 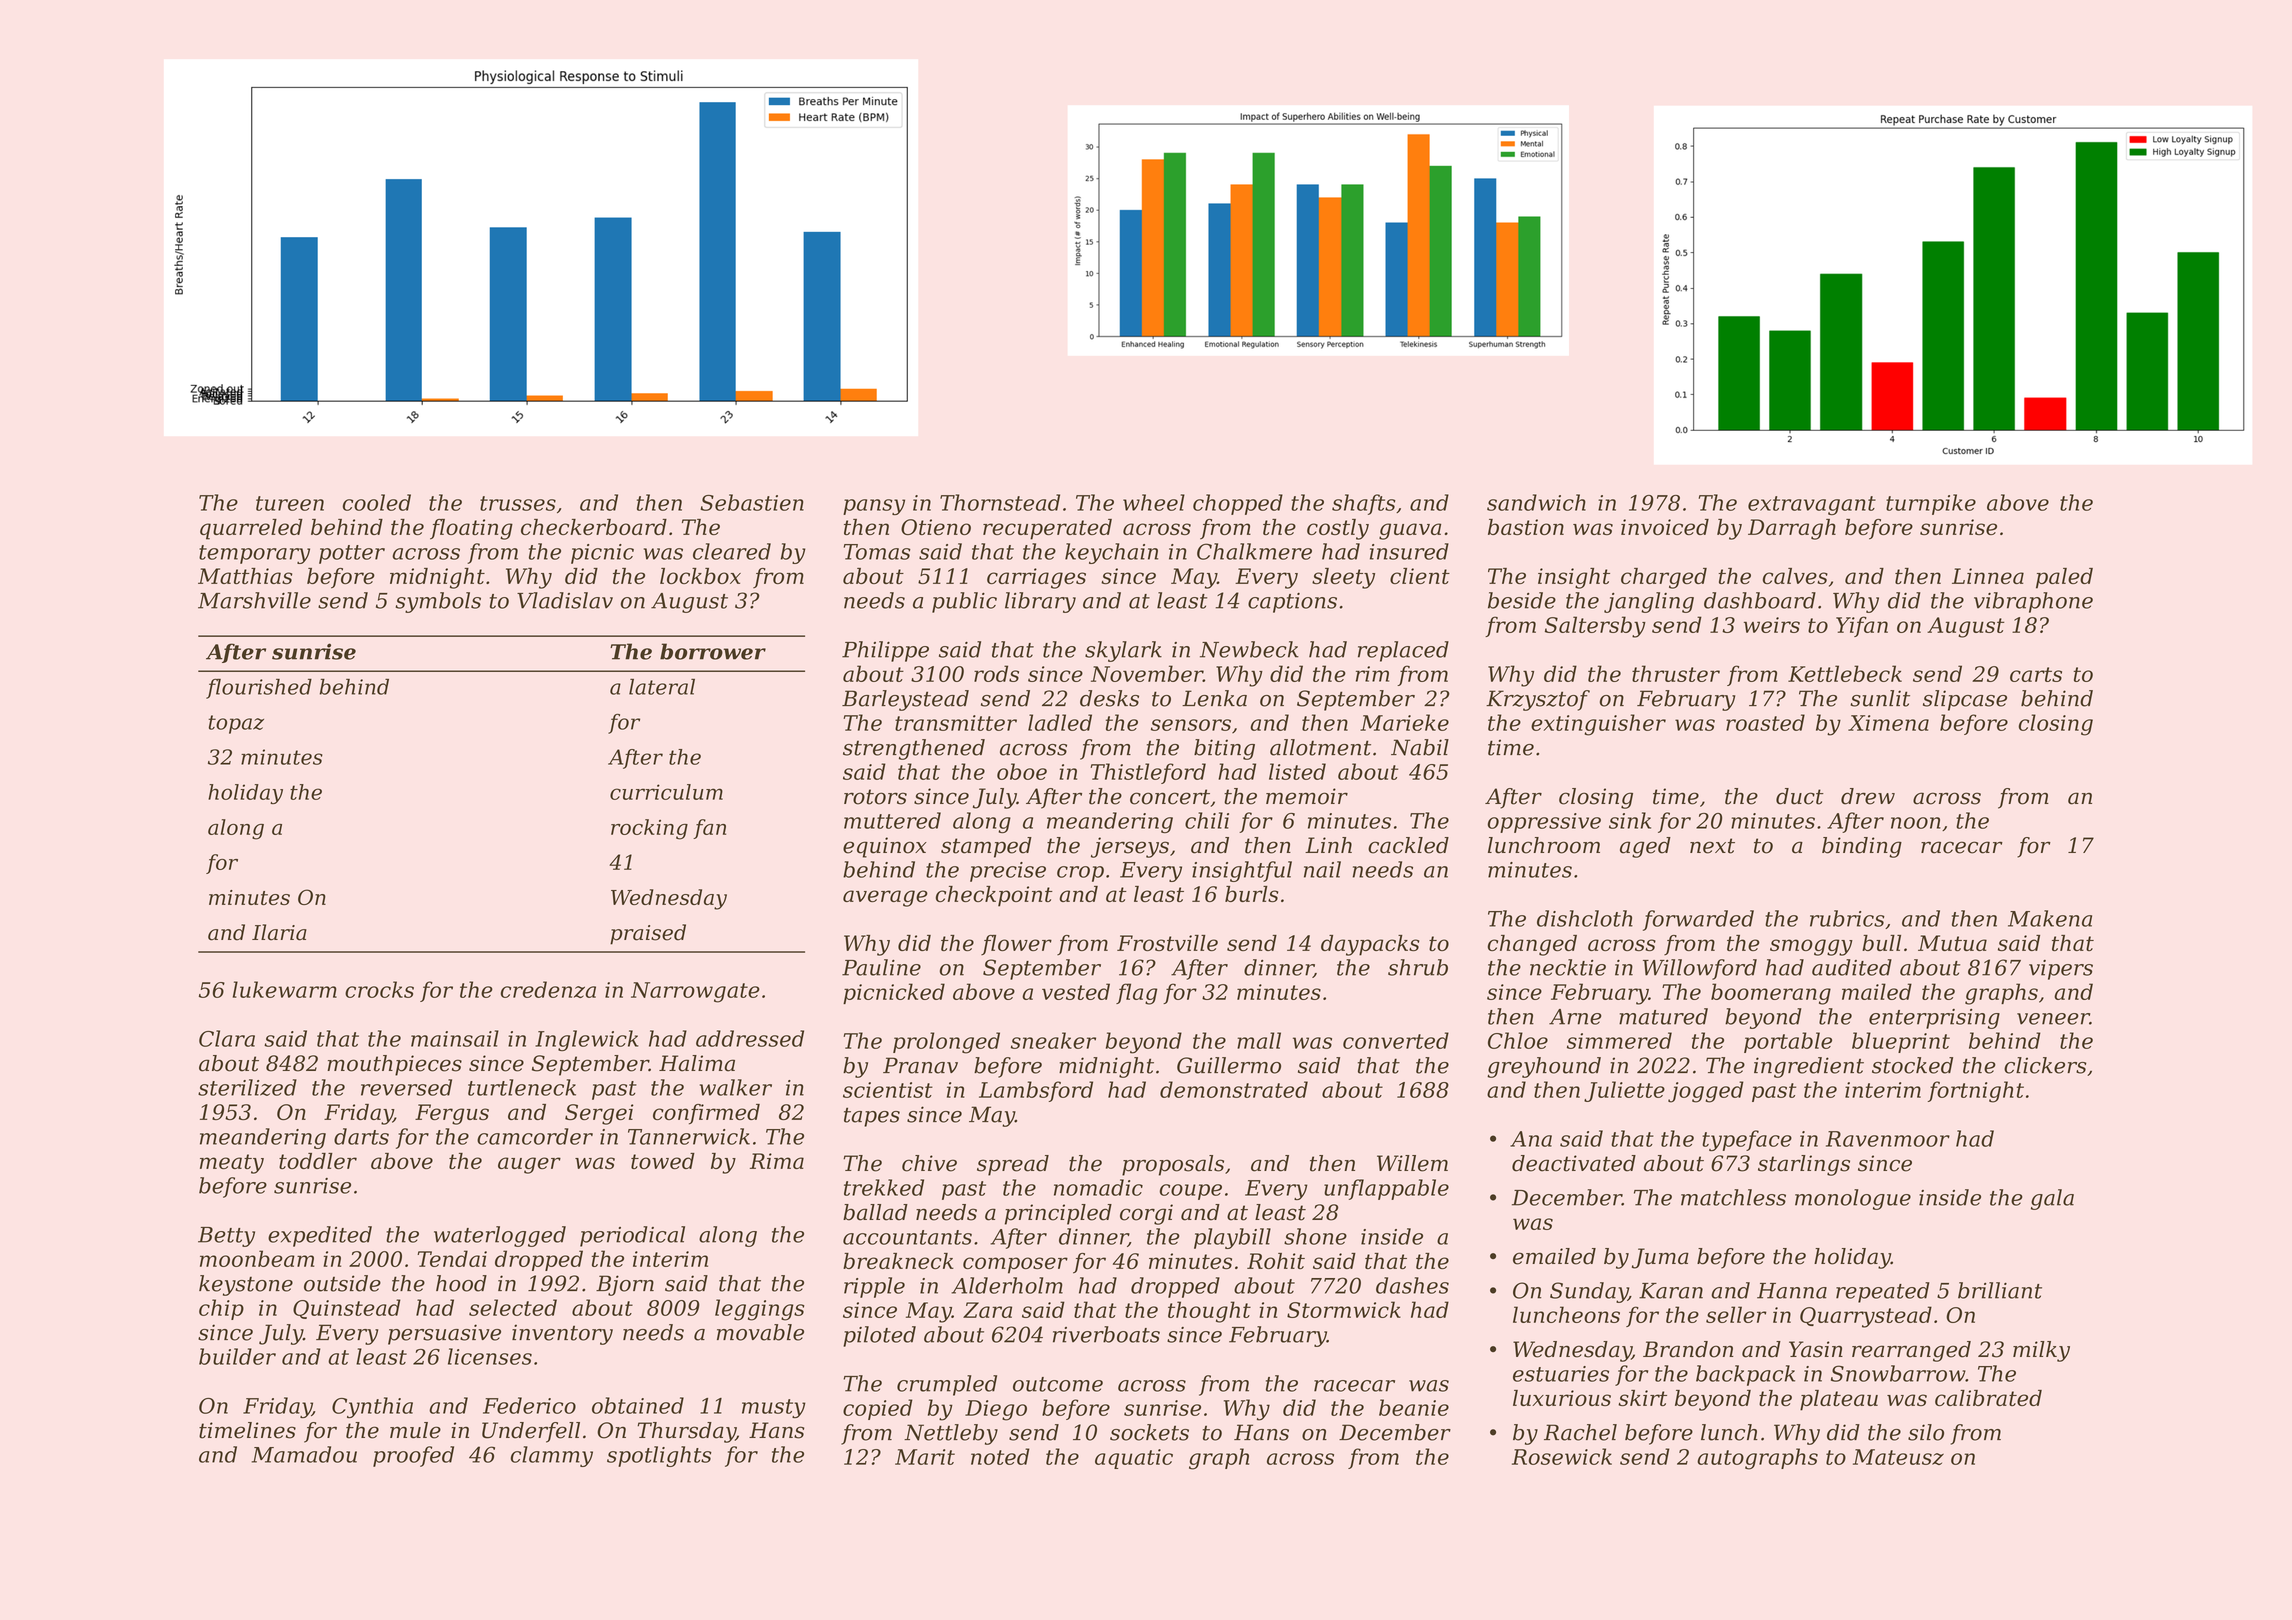 What do you see at coordinates (1888, 1139) in the document?
I see `Ravenmoor` at bounding box center [1888, 1139].
